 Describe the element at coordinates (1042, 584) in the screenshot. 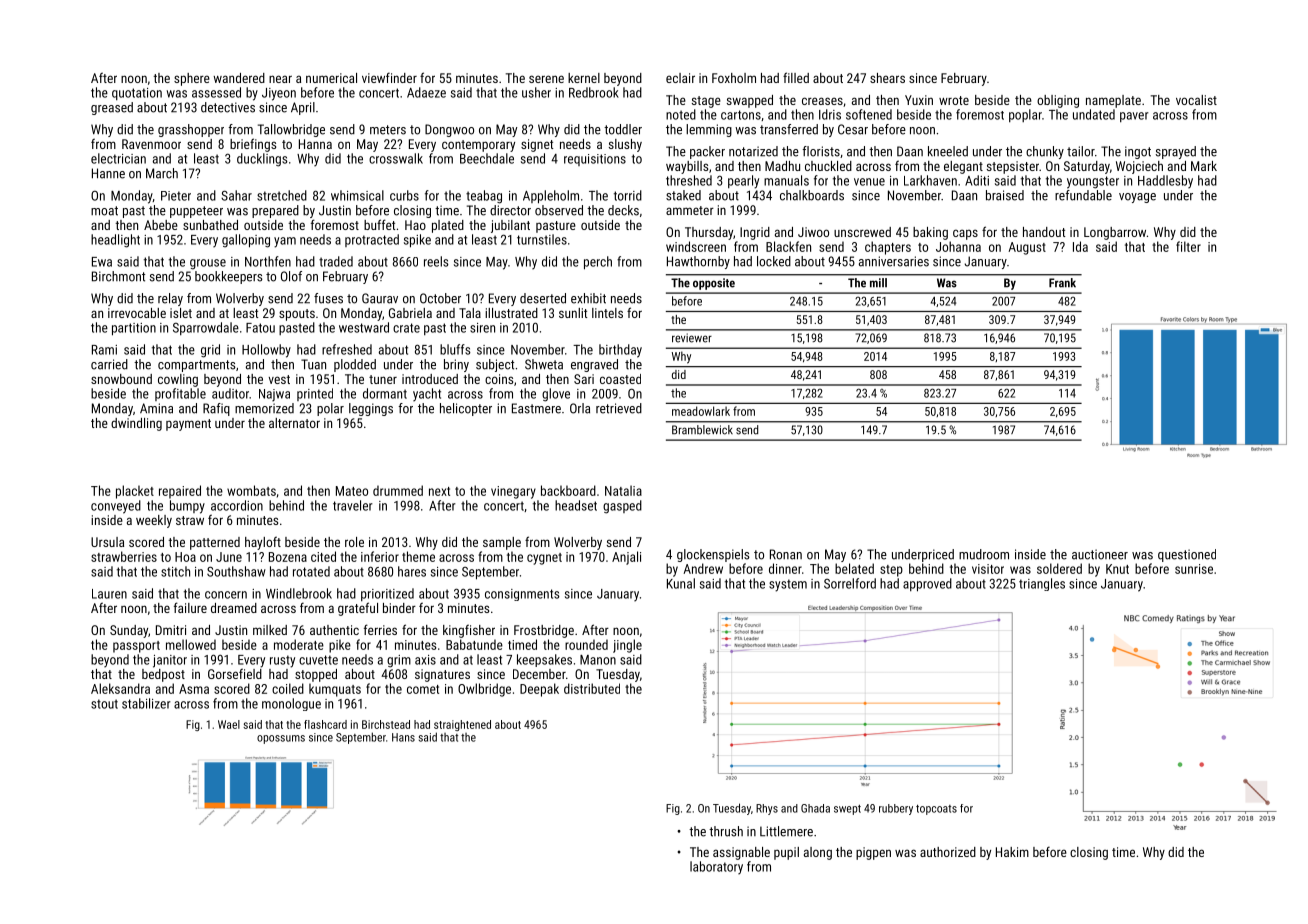

I see `triangles` at that location.
